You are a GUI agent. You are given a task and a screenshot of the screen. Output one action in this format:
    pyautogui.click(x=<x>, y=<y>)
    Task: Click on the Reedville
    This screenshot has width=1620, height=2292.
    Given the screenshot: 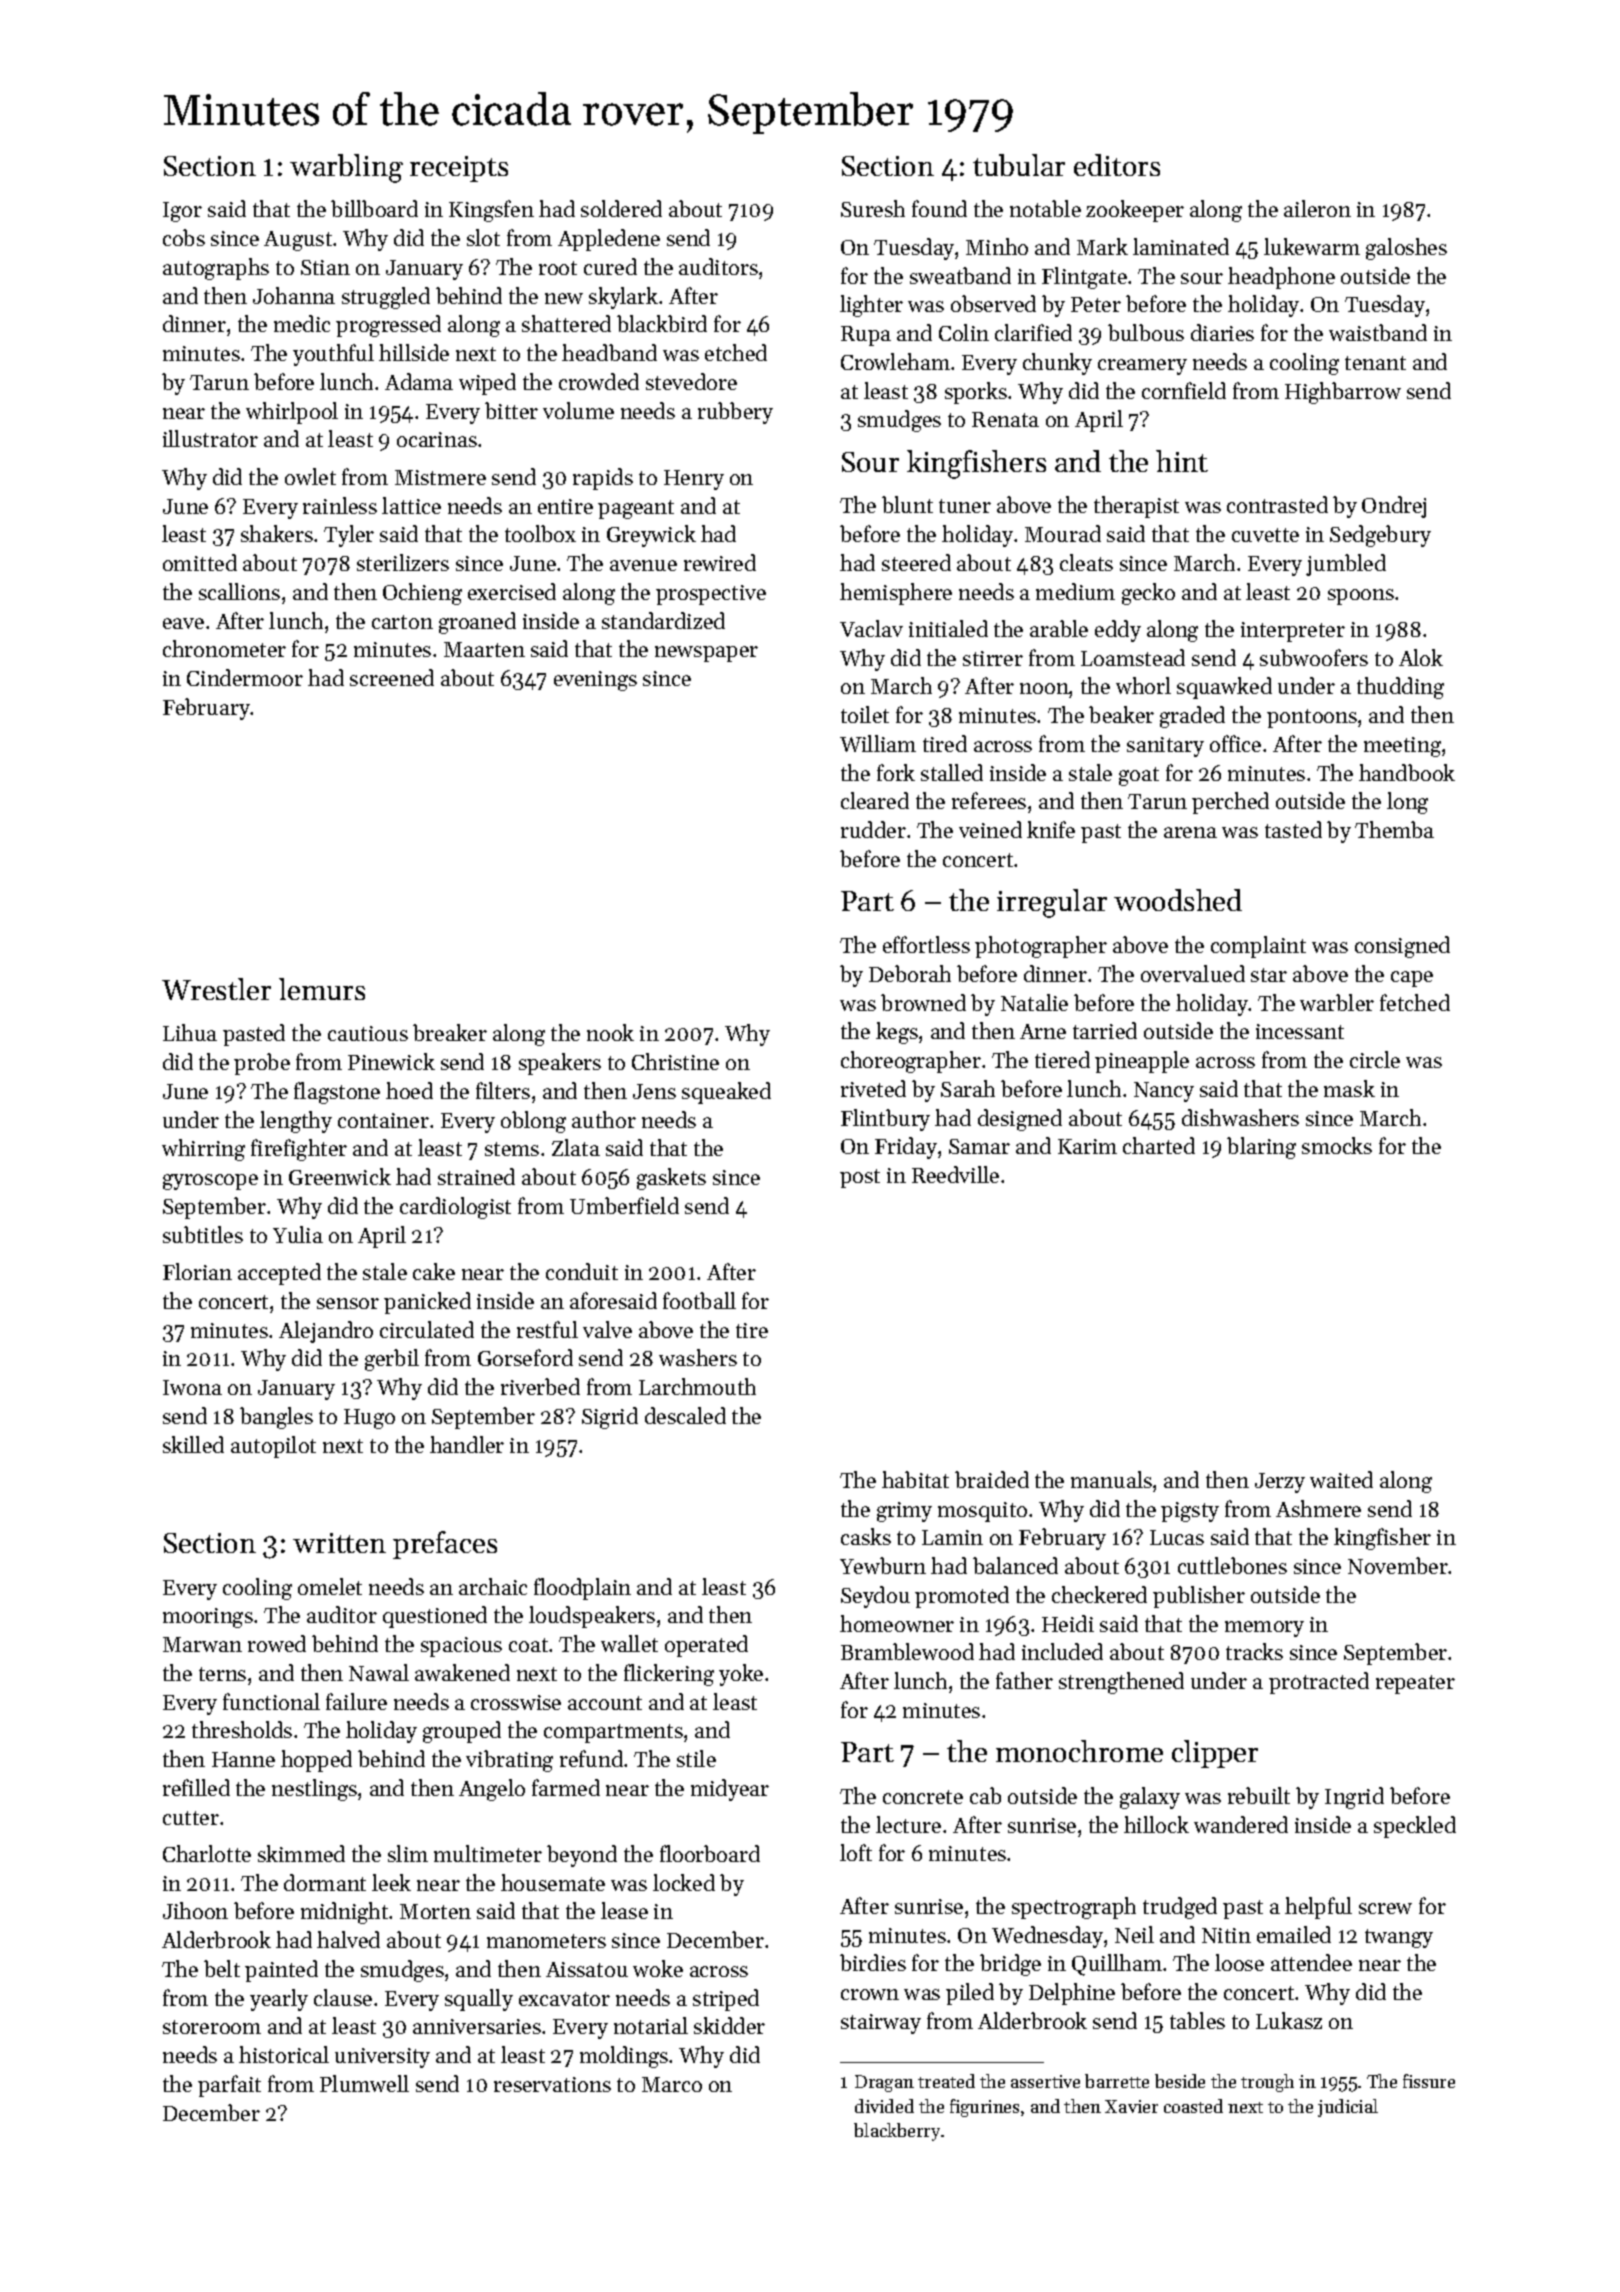 What is the action you would take?
    pyautogui.click(x=955, y=1174)
